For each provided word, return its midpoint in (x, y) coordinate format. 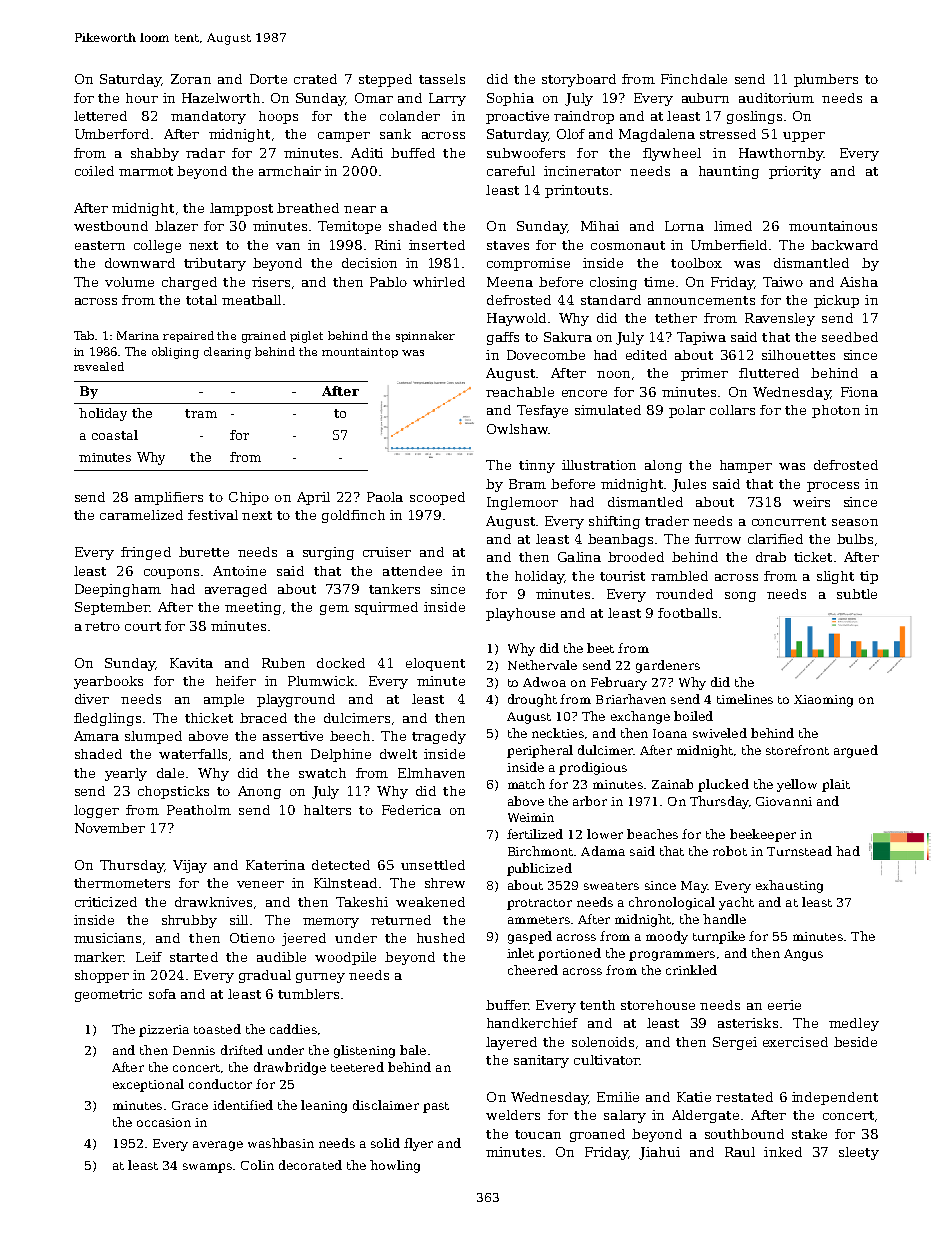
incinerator (582, 171)
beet (600, 648)
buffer (507, 1005)
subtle (857, 594)
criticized (106, 902)
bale (413, 1050)
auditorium (776, 98)
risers (271, 282)
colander (410, 116)
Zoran (191, 79)
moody (667, 937)
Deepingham (118, 590)
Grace (190, 1105)
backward (844, 245)
